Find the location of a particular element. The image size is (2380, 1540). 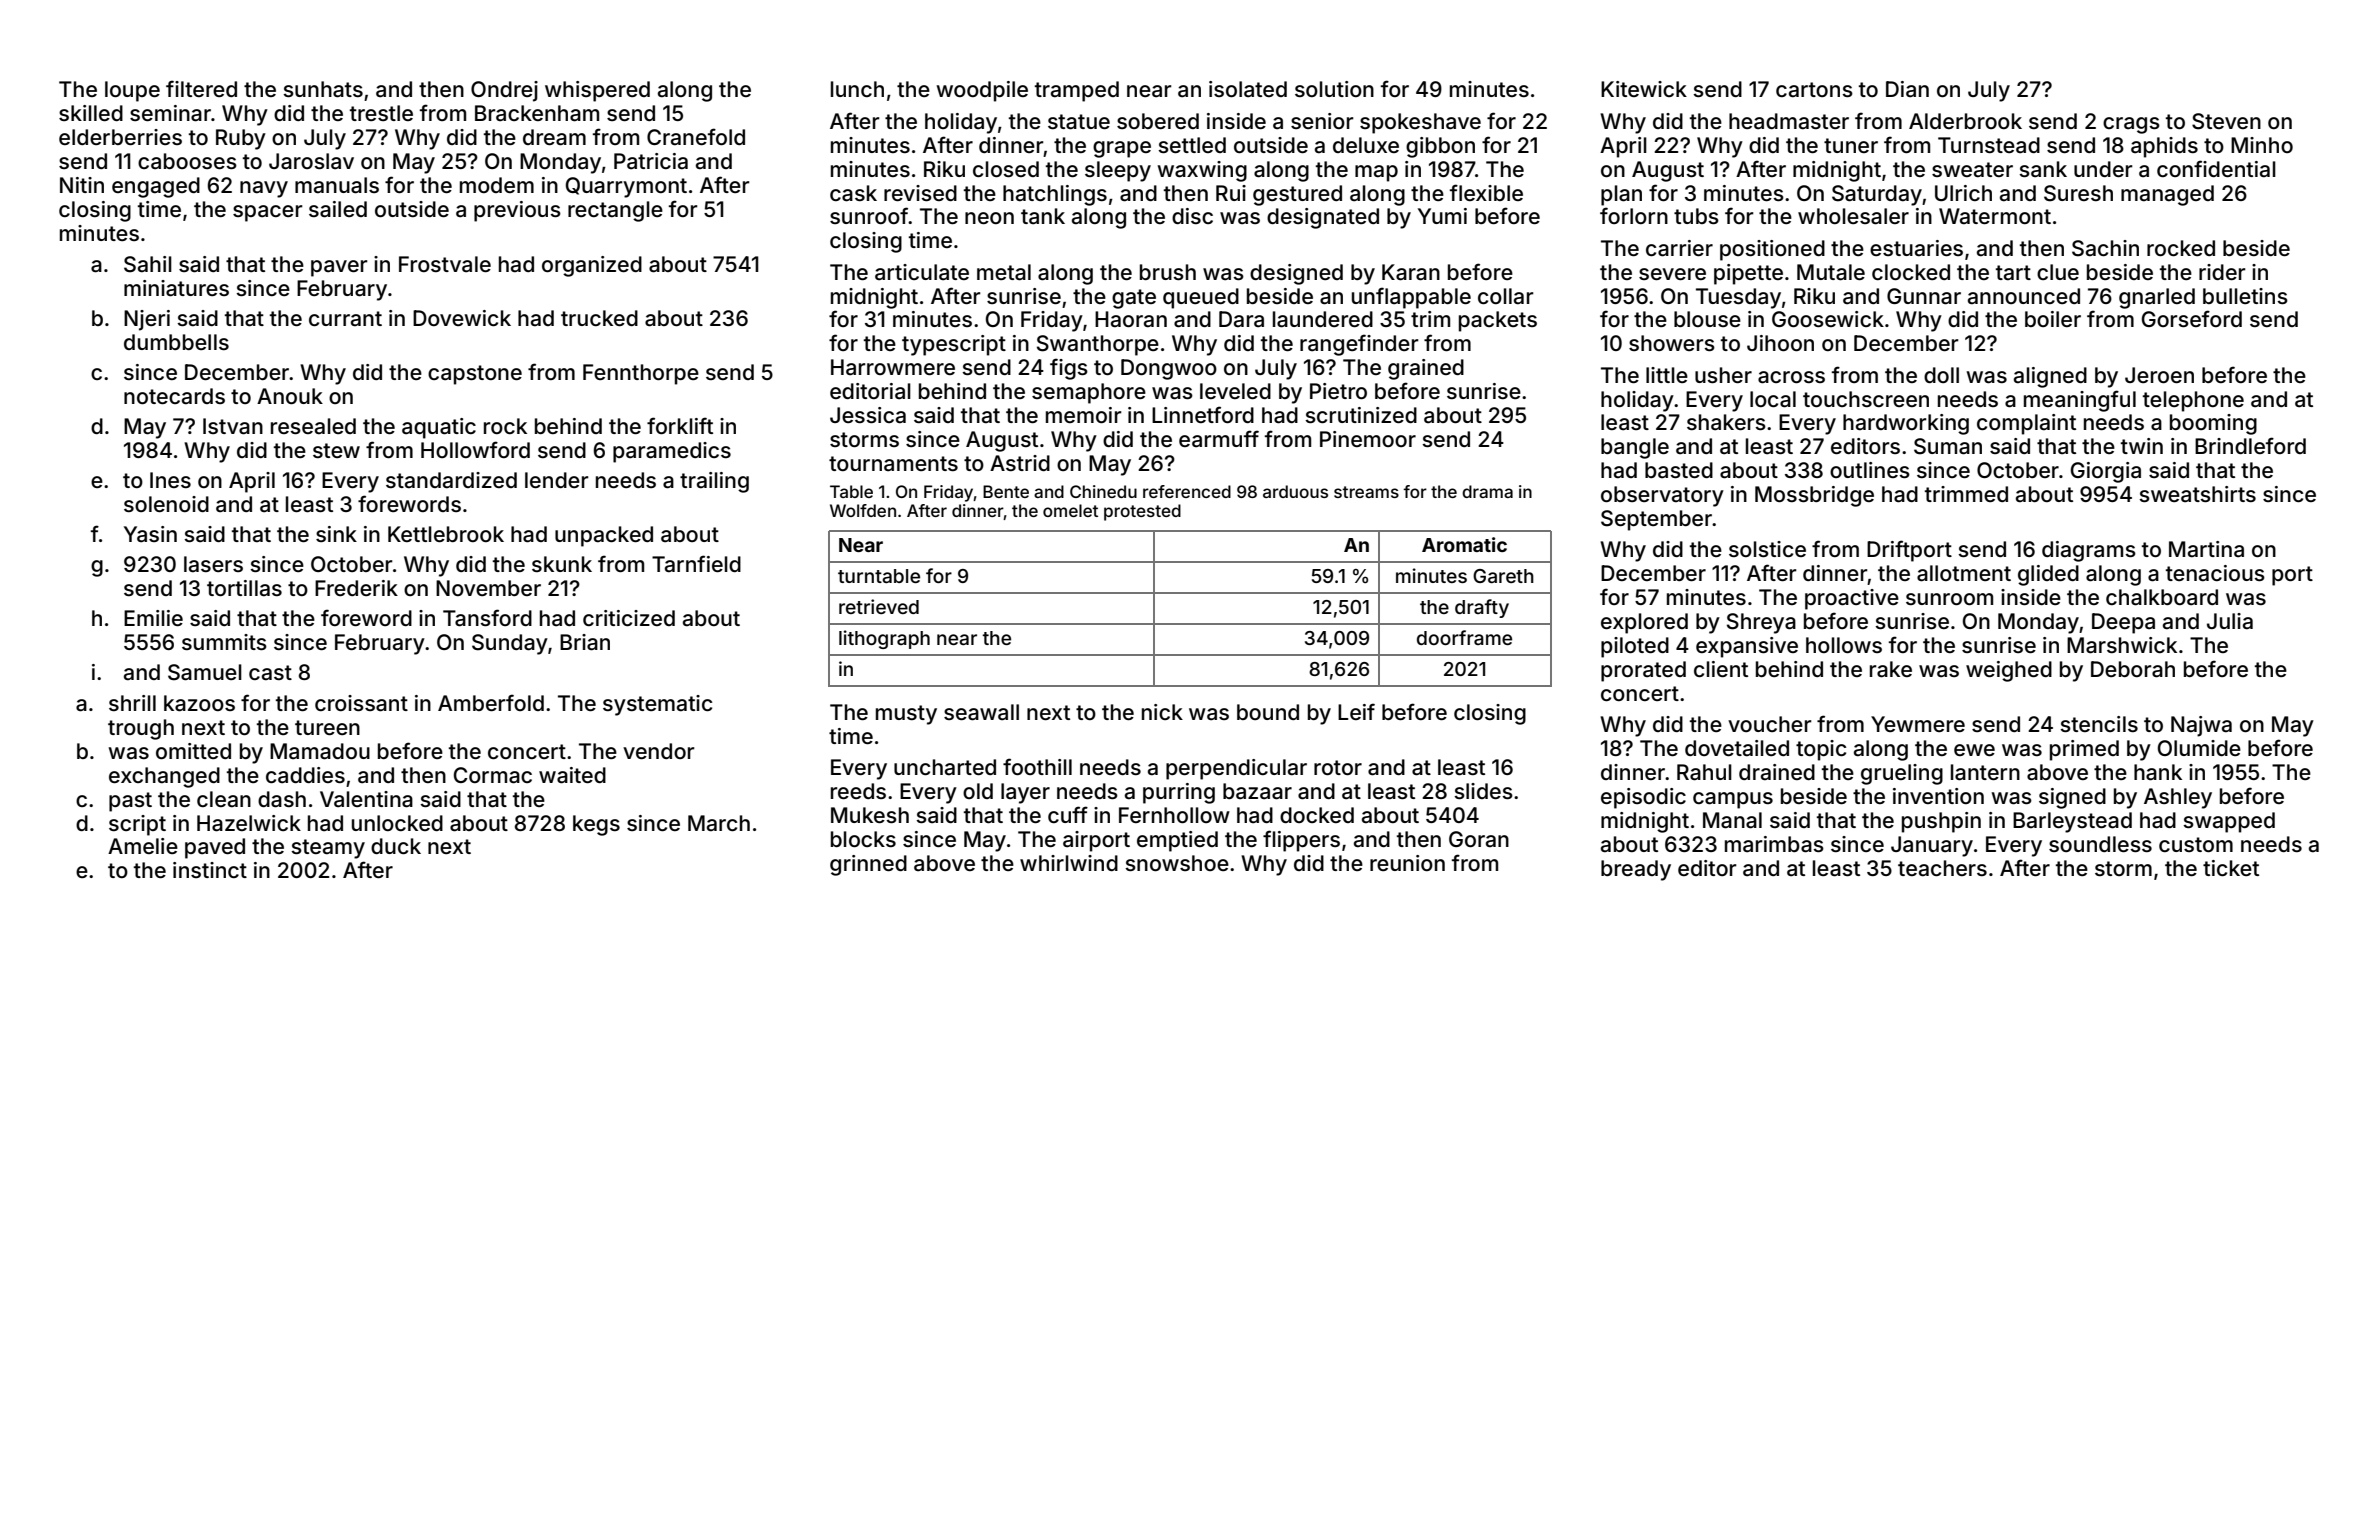

Swanthorpe is located at coordinates (1098, 345).
